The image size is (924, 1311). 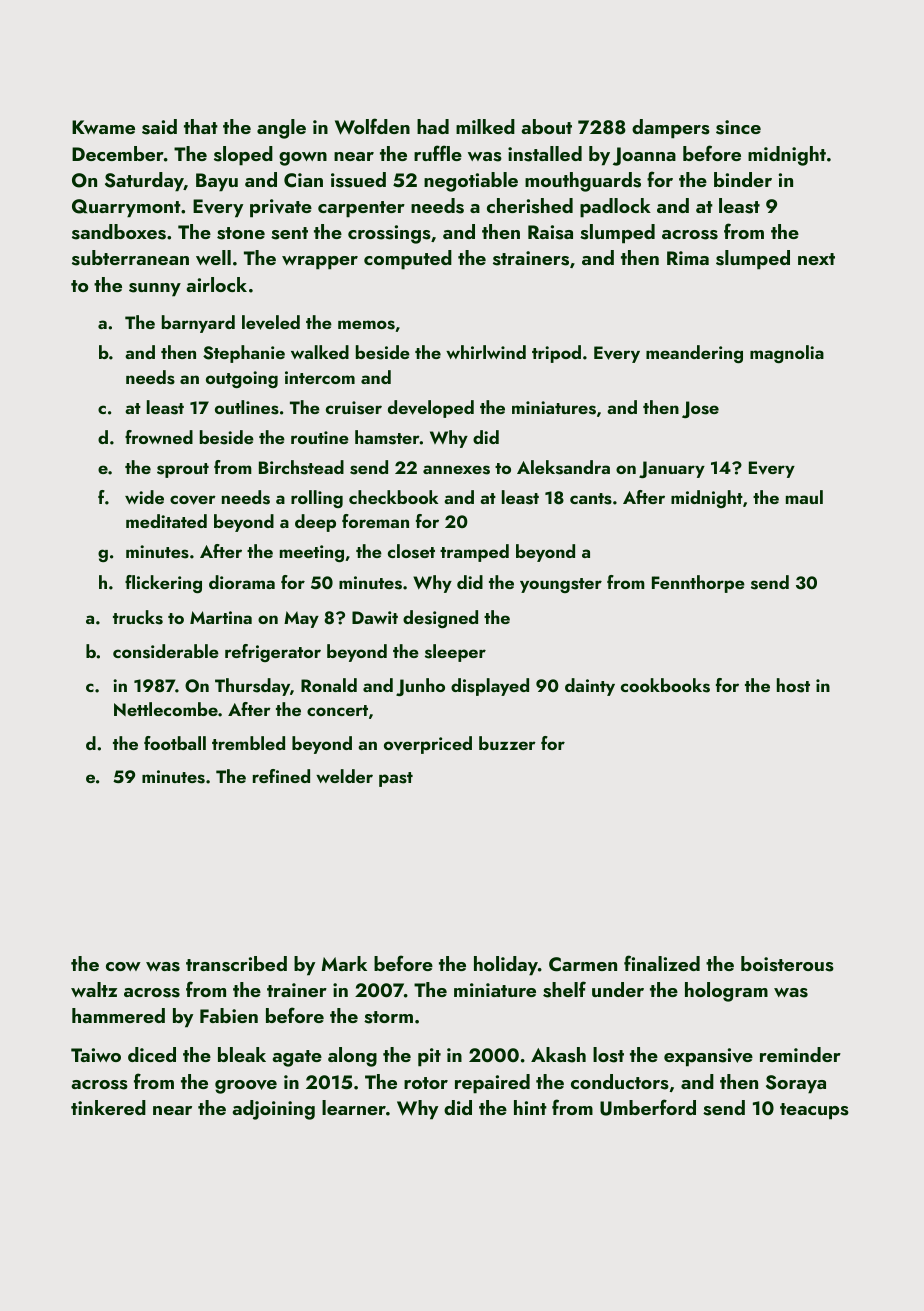 What do you see at coordinates (688, 258) in the screenshot?
I see `Rima` at bounding box center [688, 258].
